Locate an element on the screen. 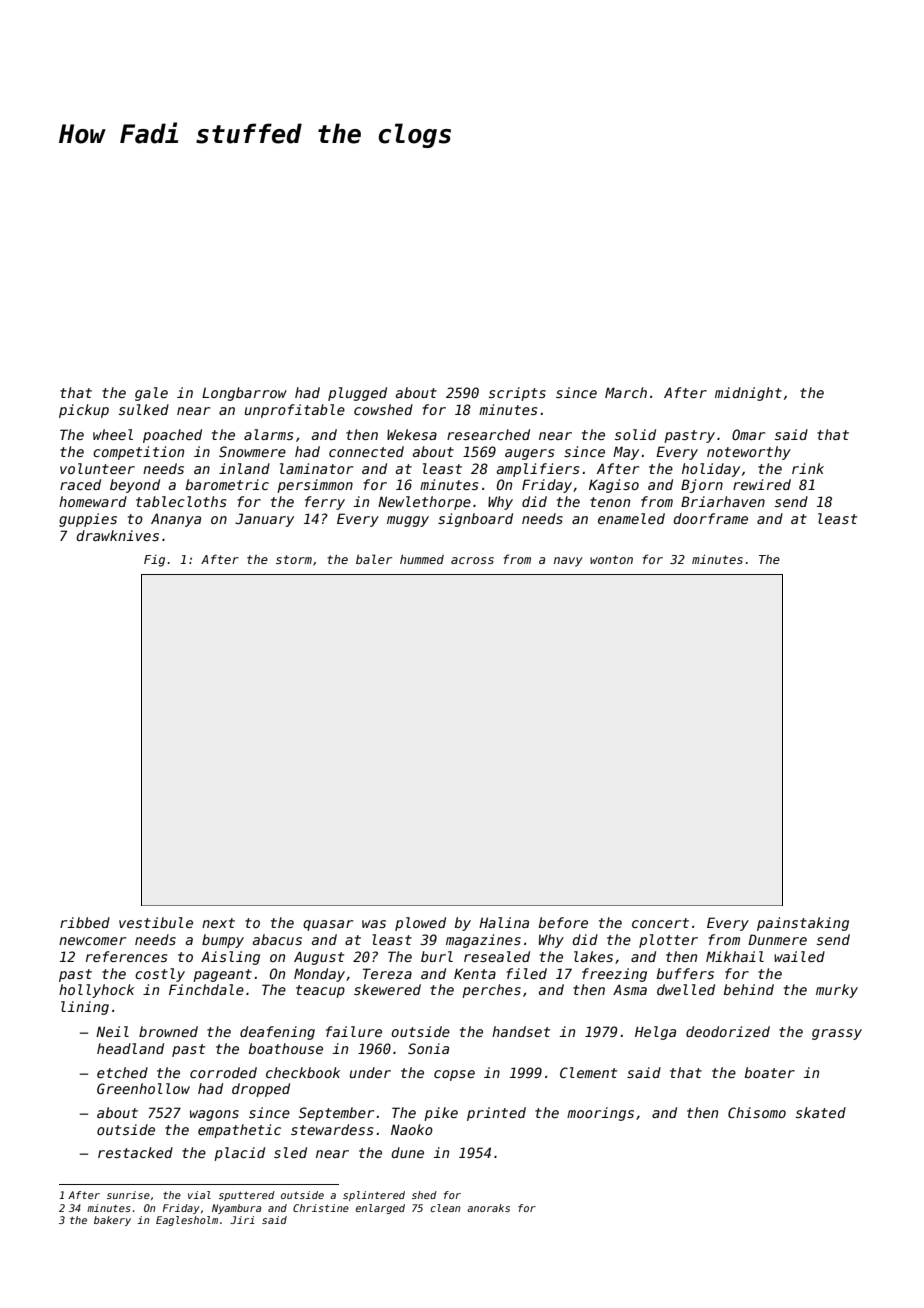 This screenshot has height=1308, width=924. midnight is located at coordinates (748, 394).
